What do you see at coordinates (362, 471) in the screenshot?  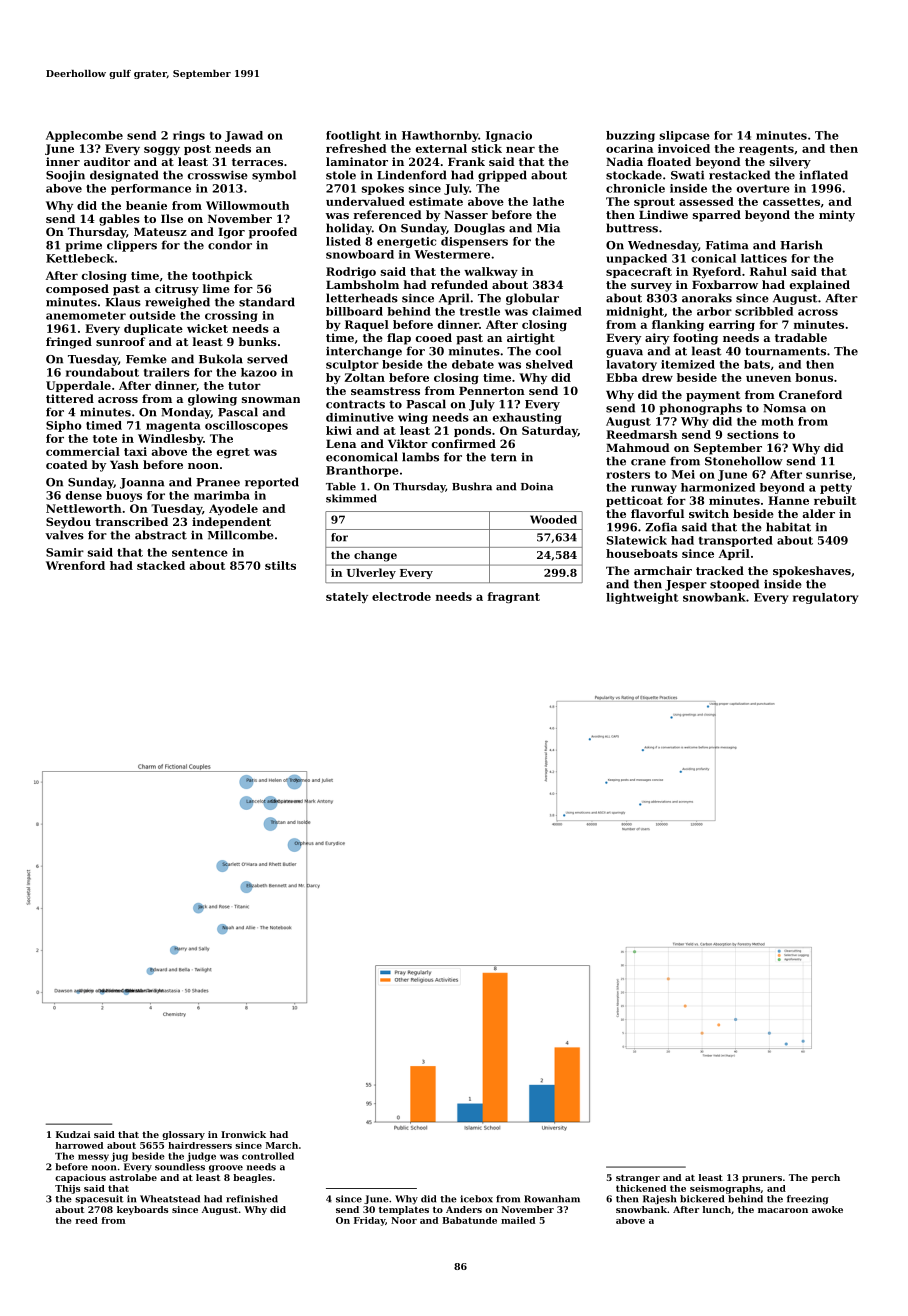 I see `Branthorpe` at bounding box center [362, 471].
